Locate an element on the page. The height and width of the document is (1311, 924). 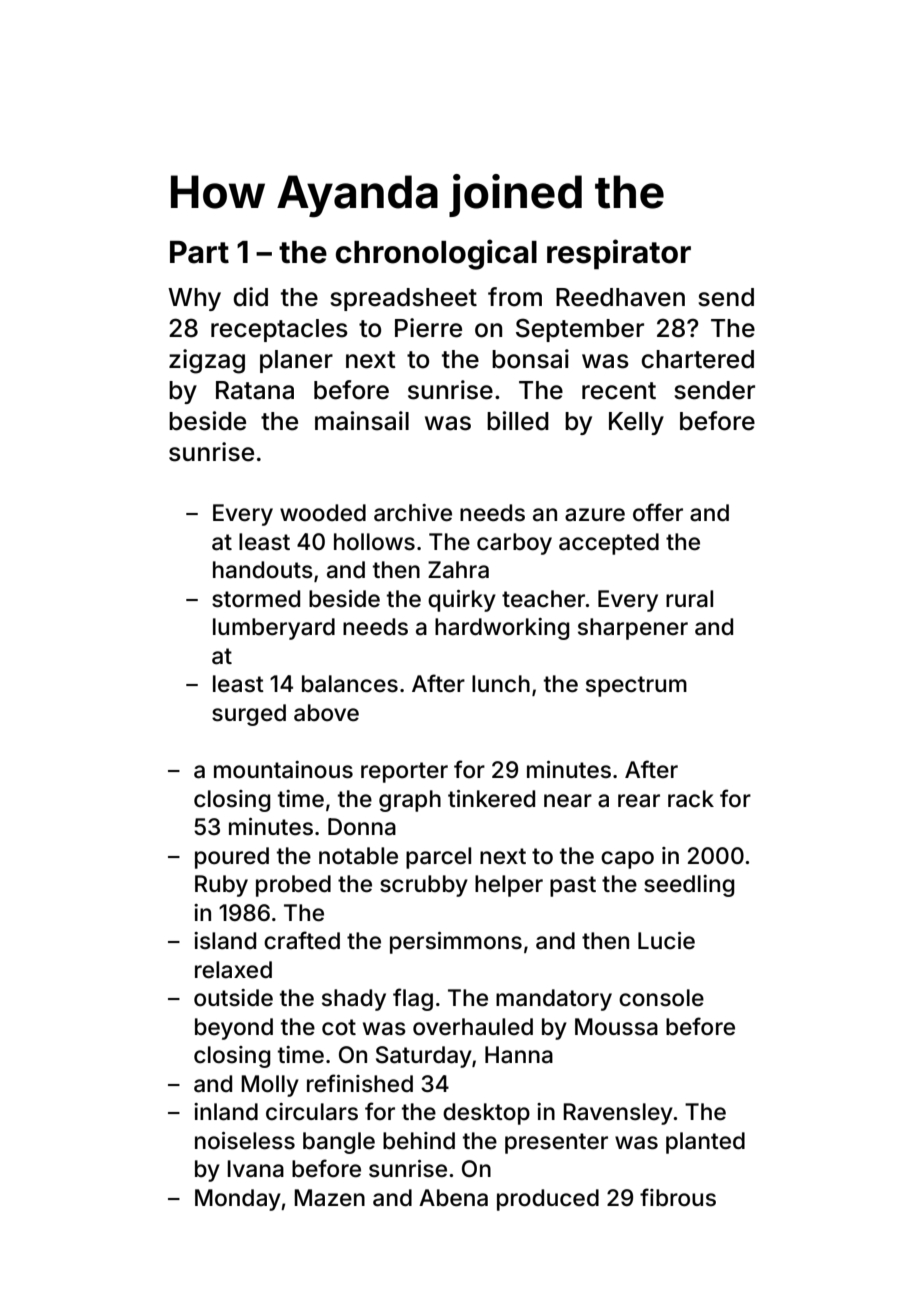
beyond is located at coordinates (234, 1029).
